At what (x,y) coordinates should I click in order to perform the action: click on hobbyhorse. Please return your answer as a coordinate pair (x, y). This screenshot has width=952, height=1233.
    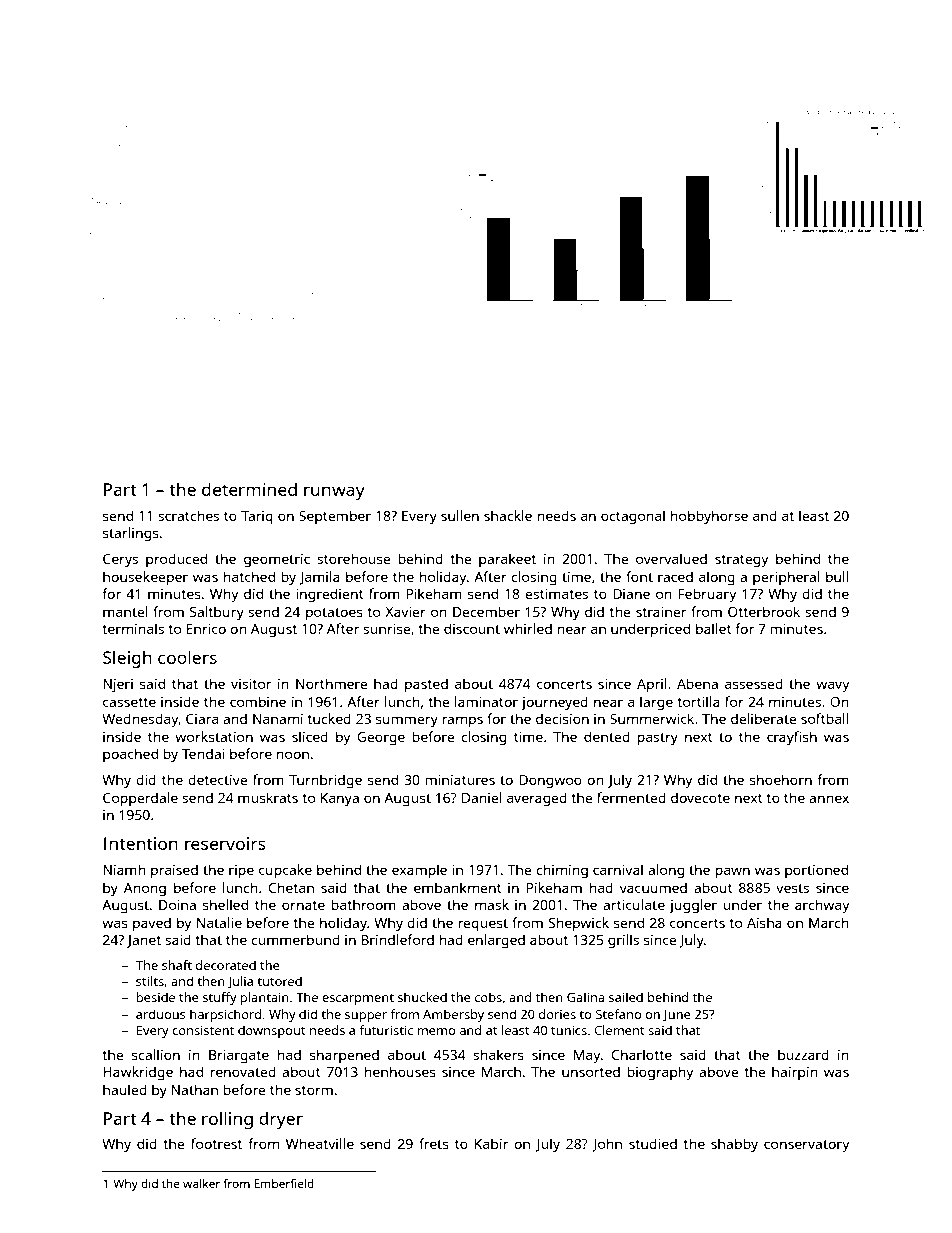
    Looking at the image, I should click on (709, 517).
